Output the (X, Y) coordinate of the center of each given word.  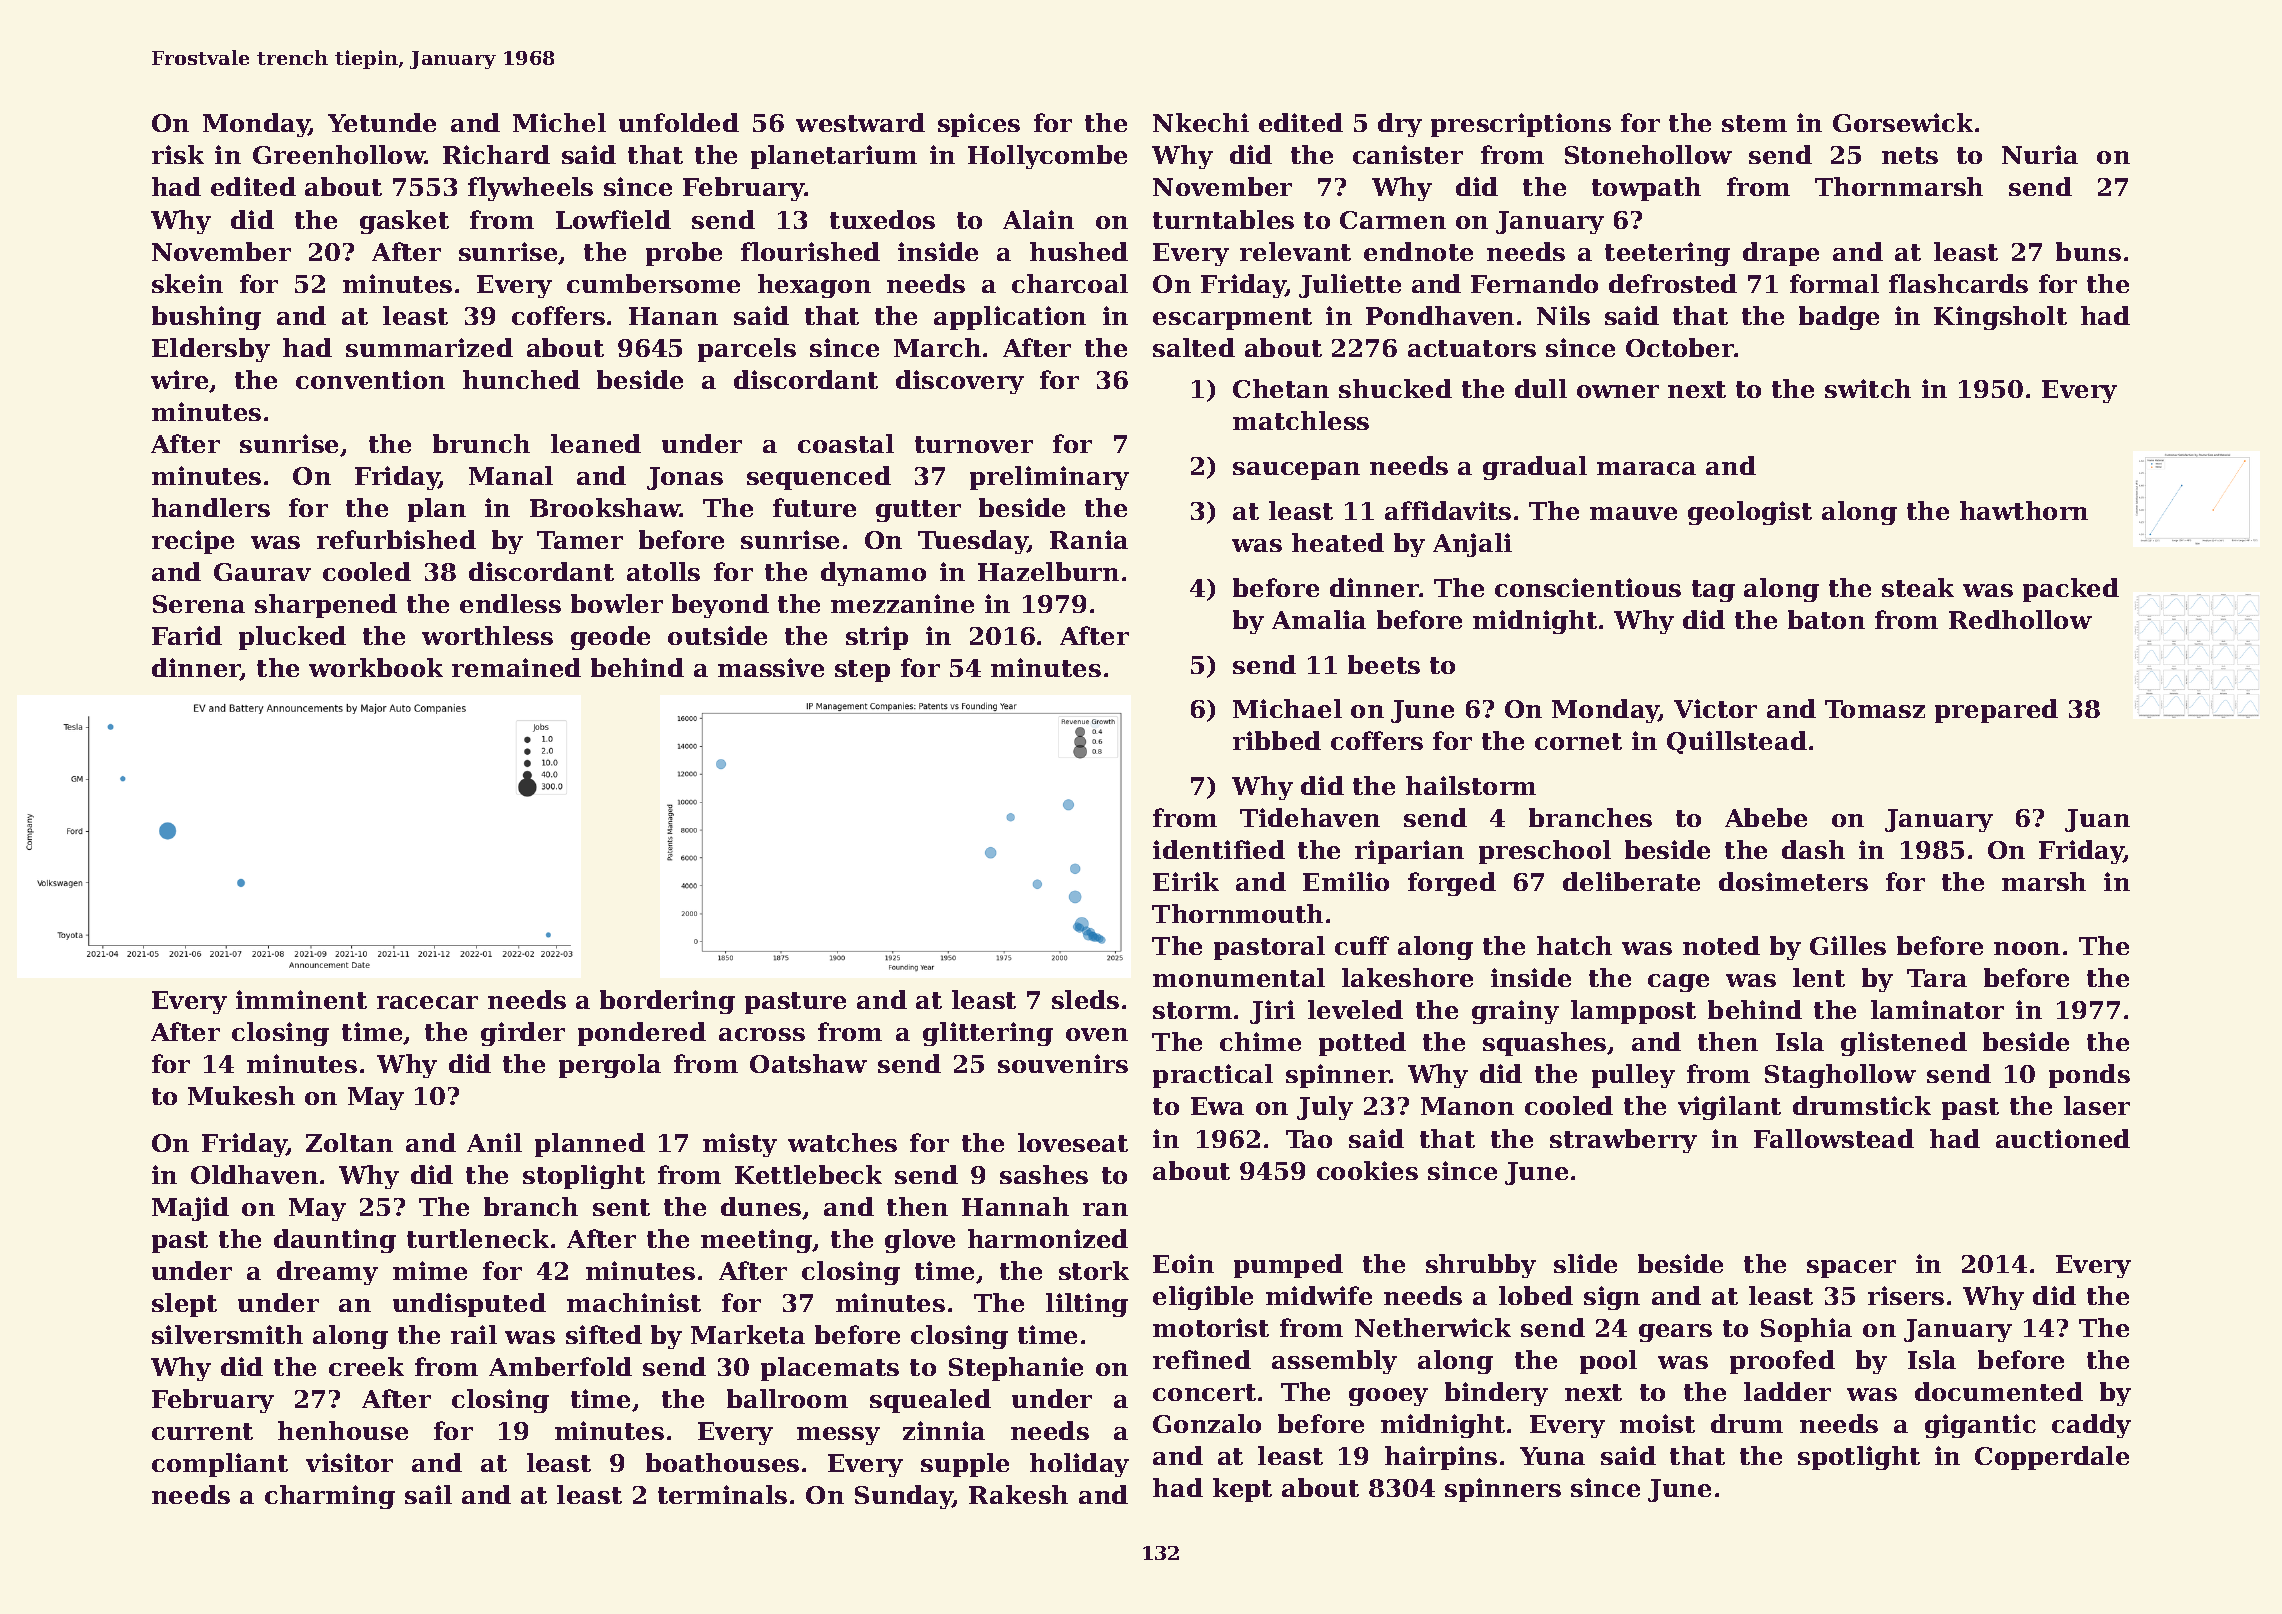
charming (330, 1497)
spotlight (1859, 1458)
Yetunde (382, 122)
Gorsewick (1903, 122)
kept (1242, 1490)
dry (1400, 125)
